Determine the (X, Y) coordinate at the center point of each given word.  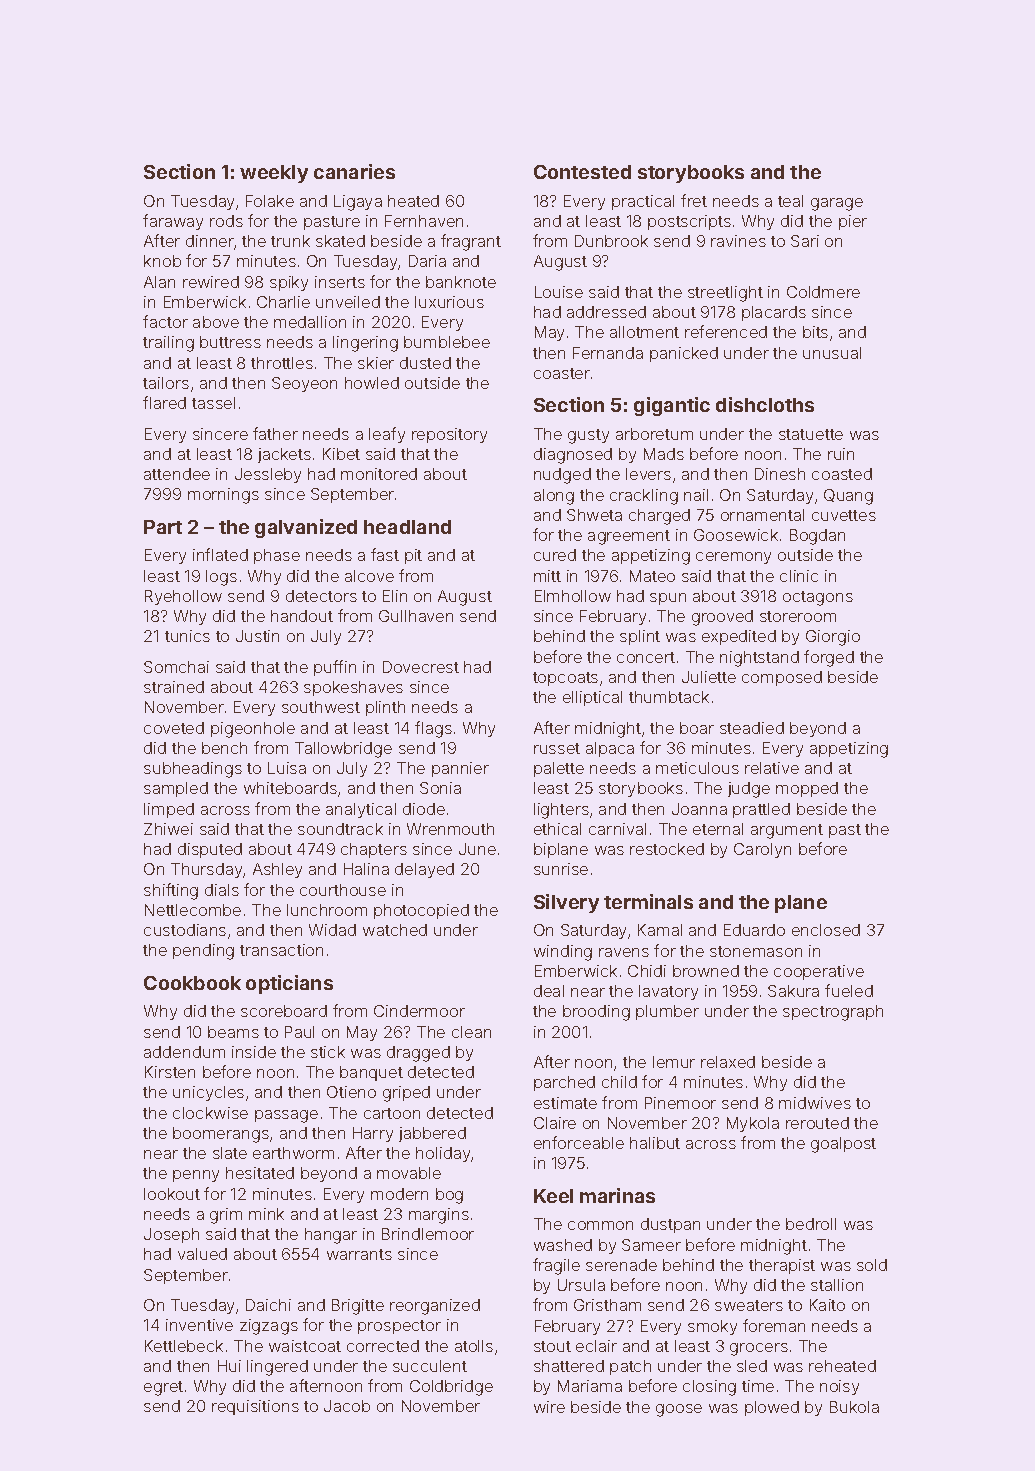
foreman (774, 1325)
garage (837, 204)
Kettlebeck (184, 1346)
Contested (582, 172)
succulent (430, 1366)
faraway (173, 222)
